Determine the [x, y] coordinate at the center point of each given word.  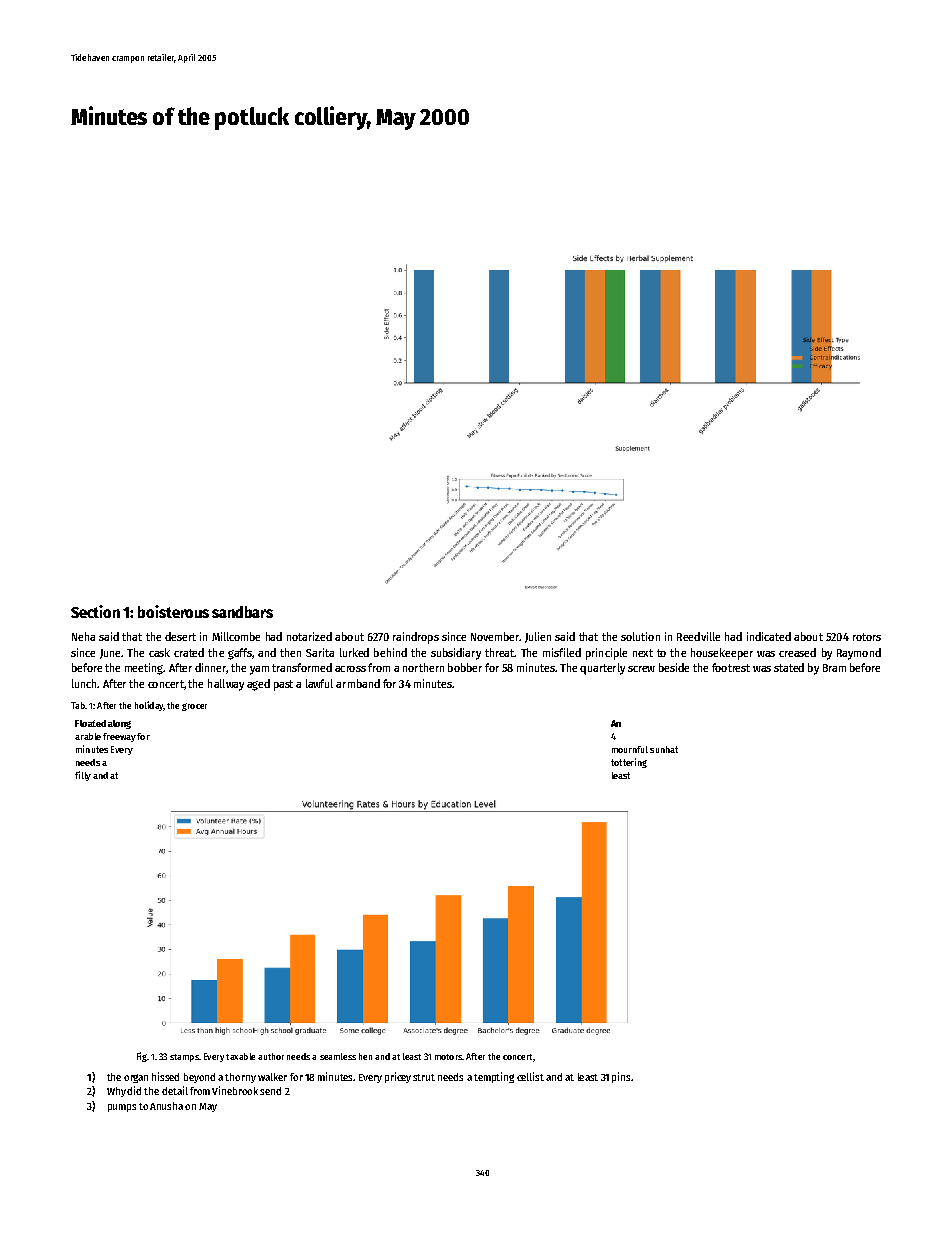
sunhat [664, 749]
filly [83, 776]
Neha [83, 636]
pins [621, 1077]
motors [448, 1057]
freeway [119, 737]
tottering [629, 763]
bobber [465, 667]
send [270, 1091]
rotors [867, 637]
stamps [184, 1058]
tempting [494, 1077]
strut [424, 1077]
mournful [630, 749]
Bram [834, 668]
